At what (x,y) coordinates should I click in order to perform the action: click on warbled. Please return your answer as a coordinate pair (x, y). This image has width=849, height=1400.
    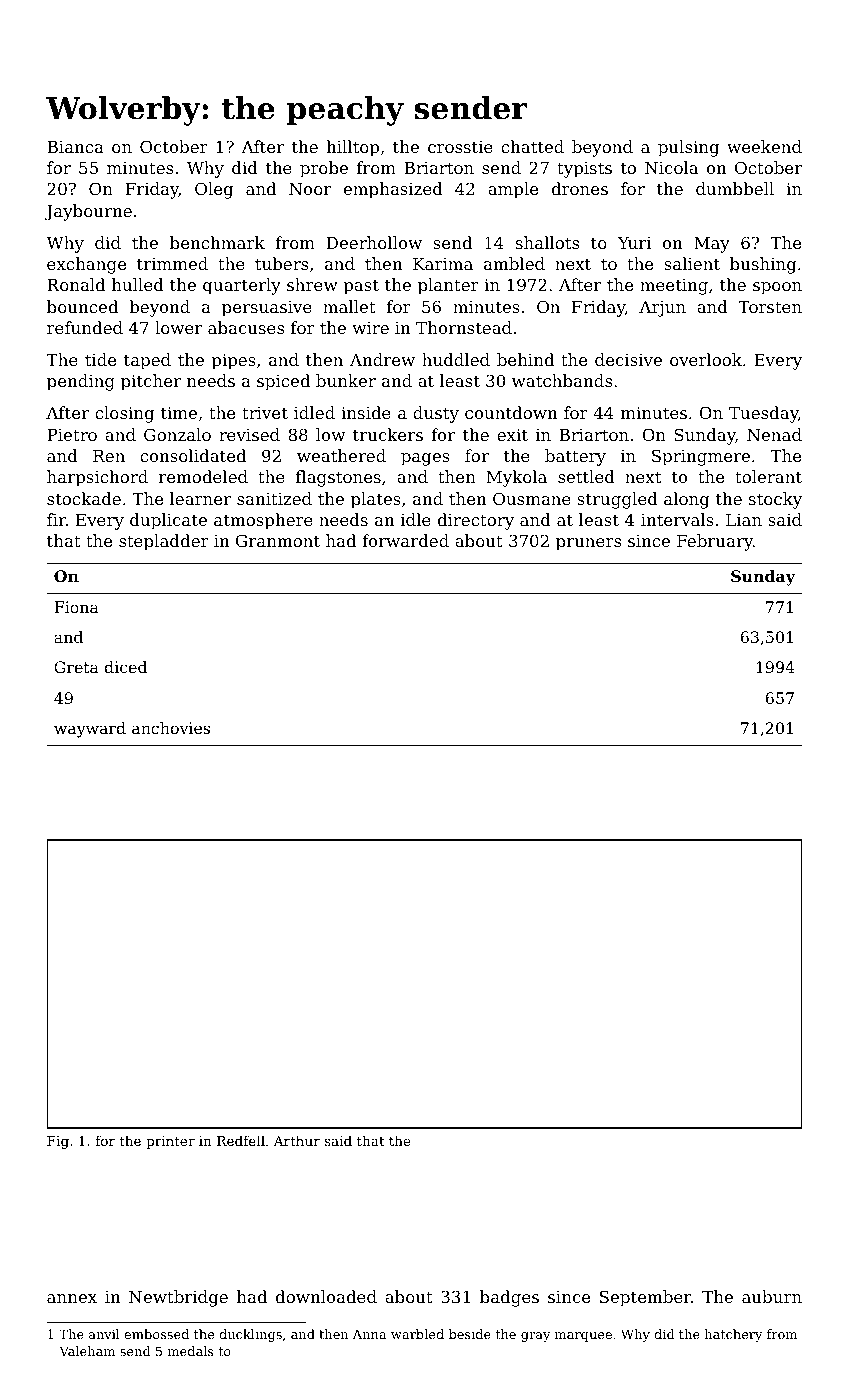
    Looking at the image, I should click on (417, 1334).
